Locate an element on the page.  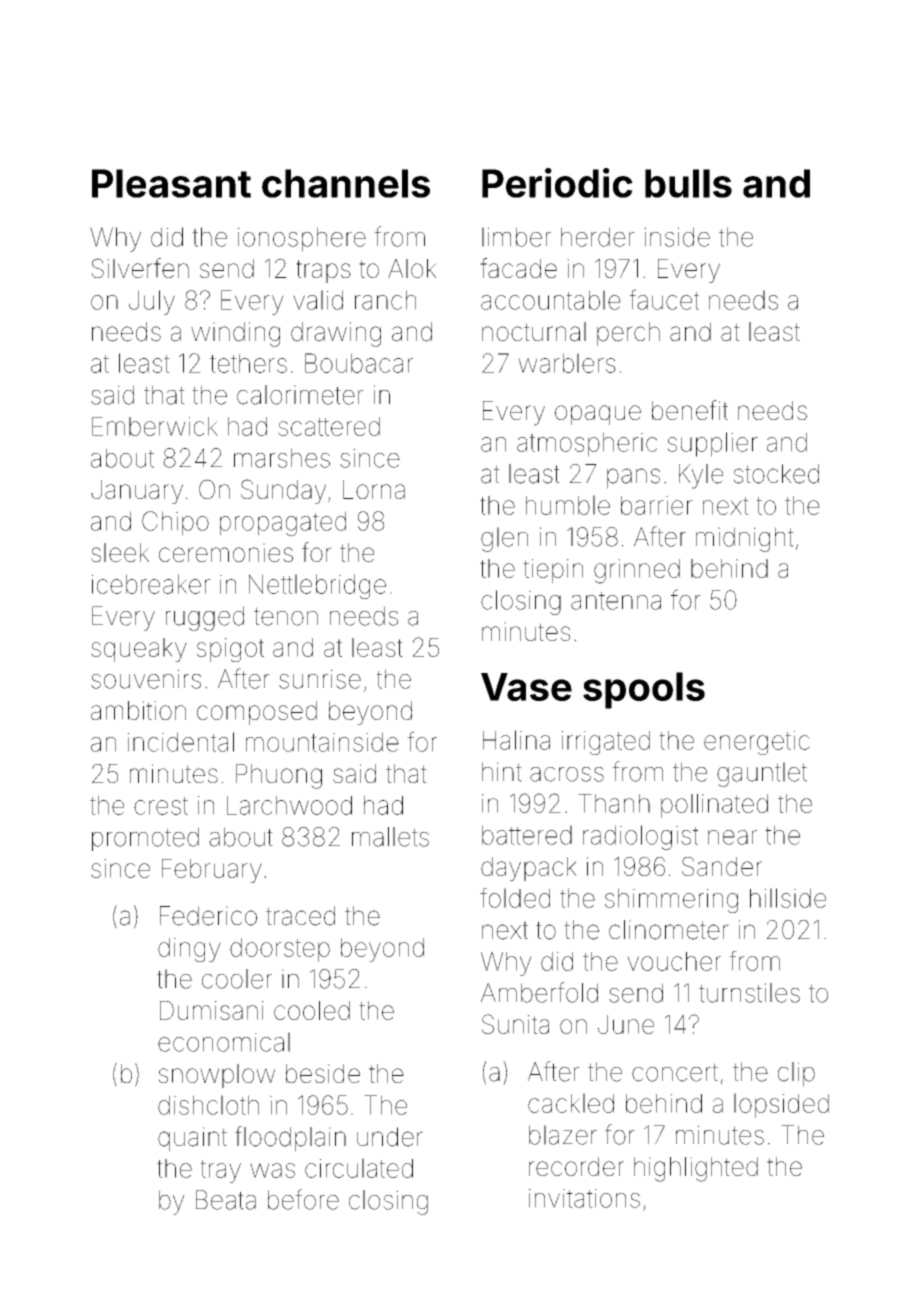
Sunita is located at coordinates (515, 1024).
